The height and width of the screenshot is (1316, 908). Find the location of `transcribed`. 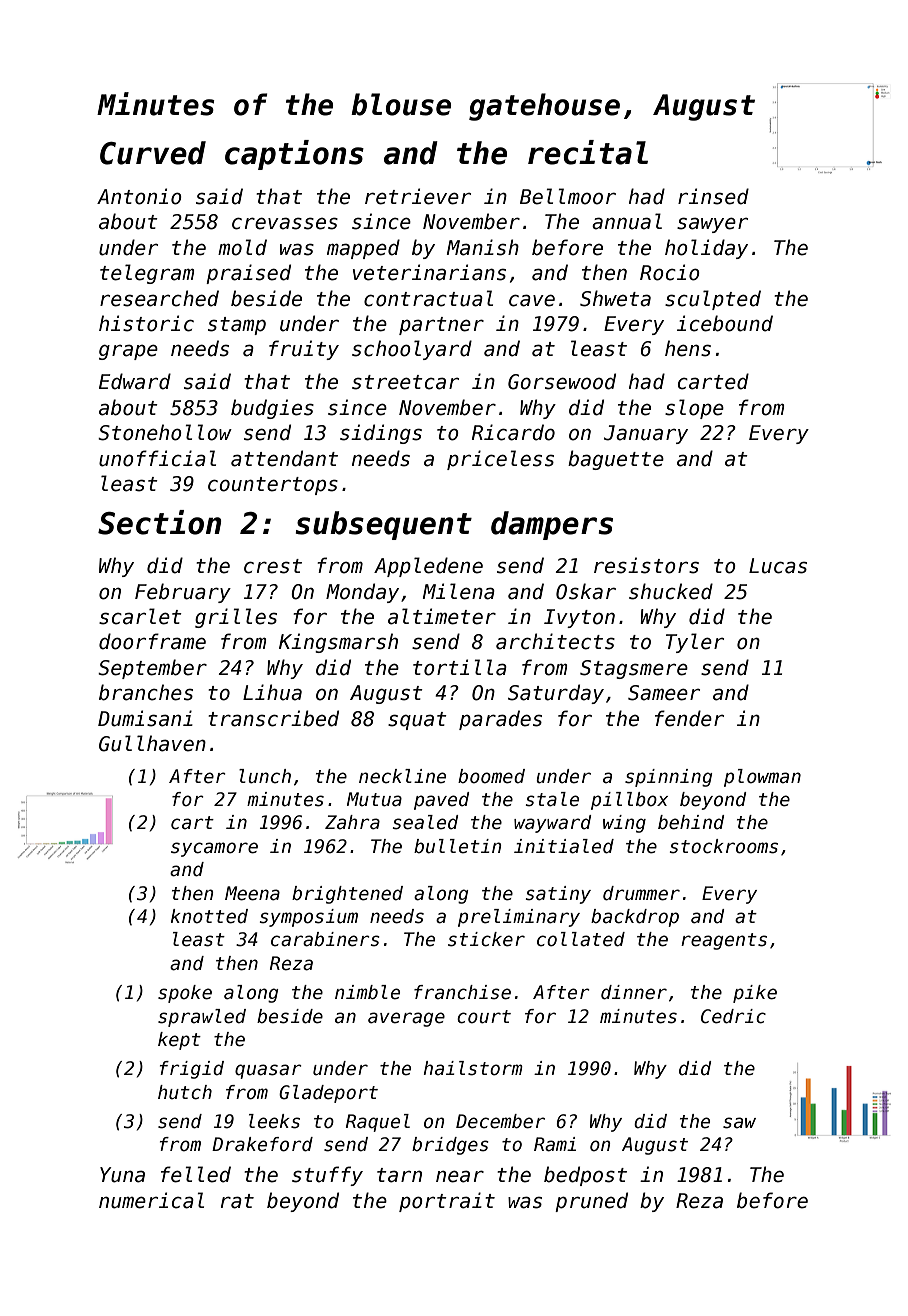

transcribed is located at coordinates (273, 718).
